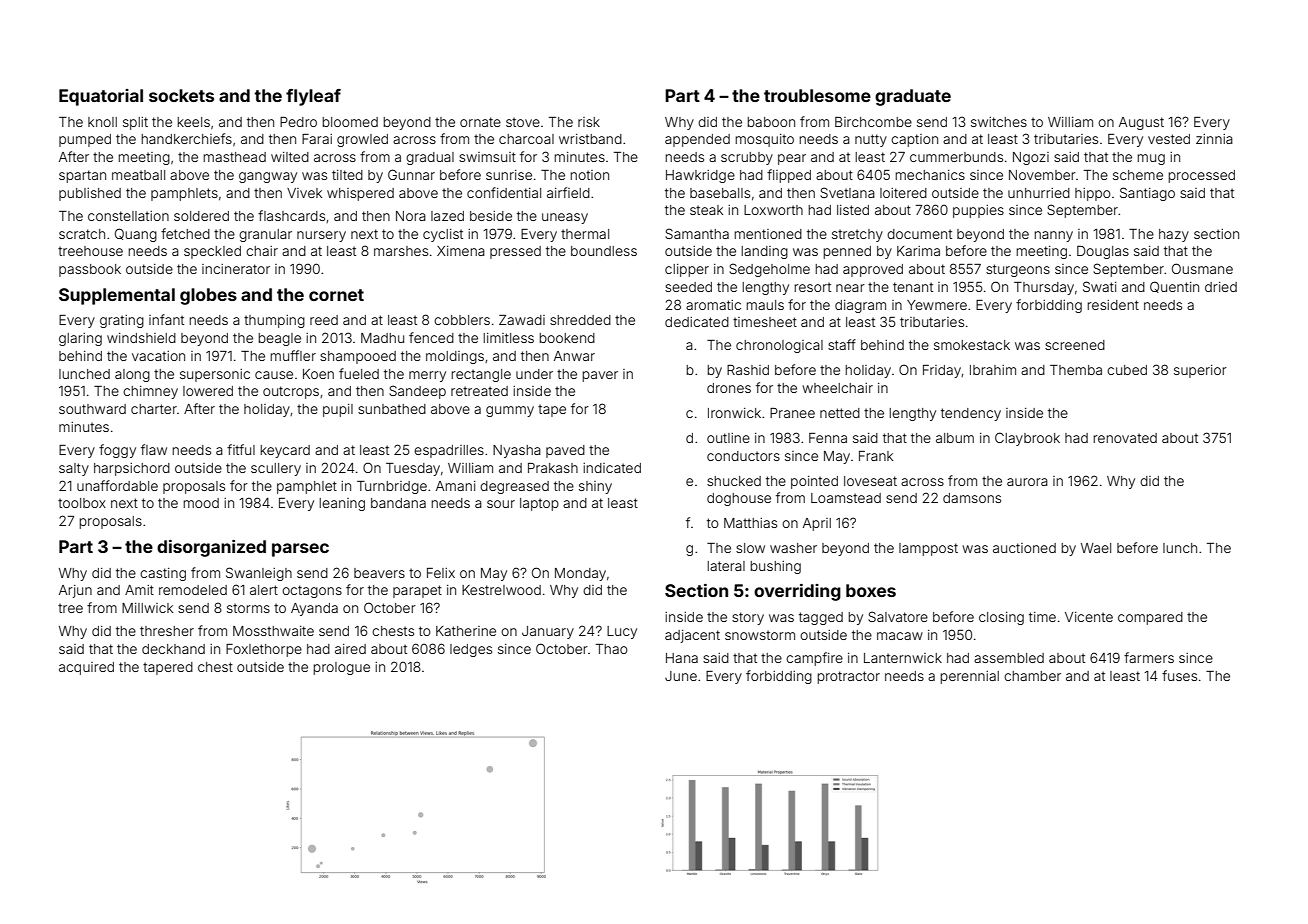 Image resolution: width=1308 pixels, height=924 pixels. I want to click on growled, so click(362, 140).
